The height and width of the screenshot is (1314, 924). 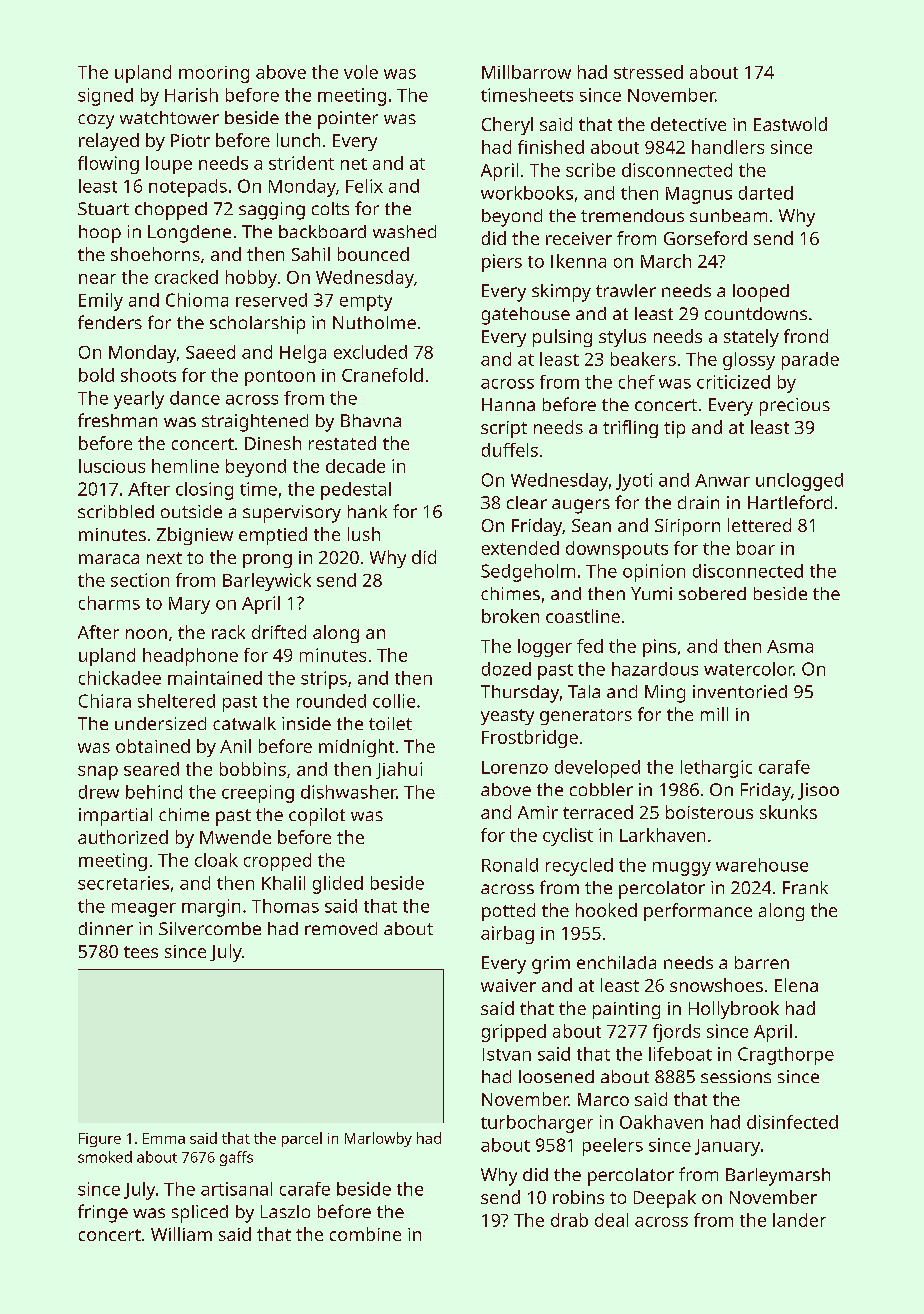 I want to click on looped, so click(x=761, y=293).
